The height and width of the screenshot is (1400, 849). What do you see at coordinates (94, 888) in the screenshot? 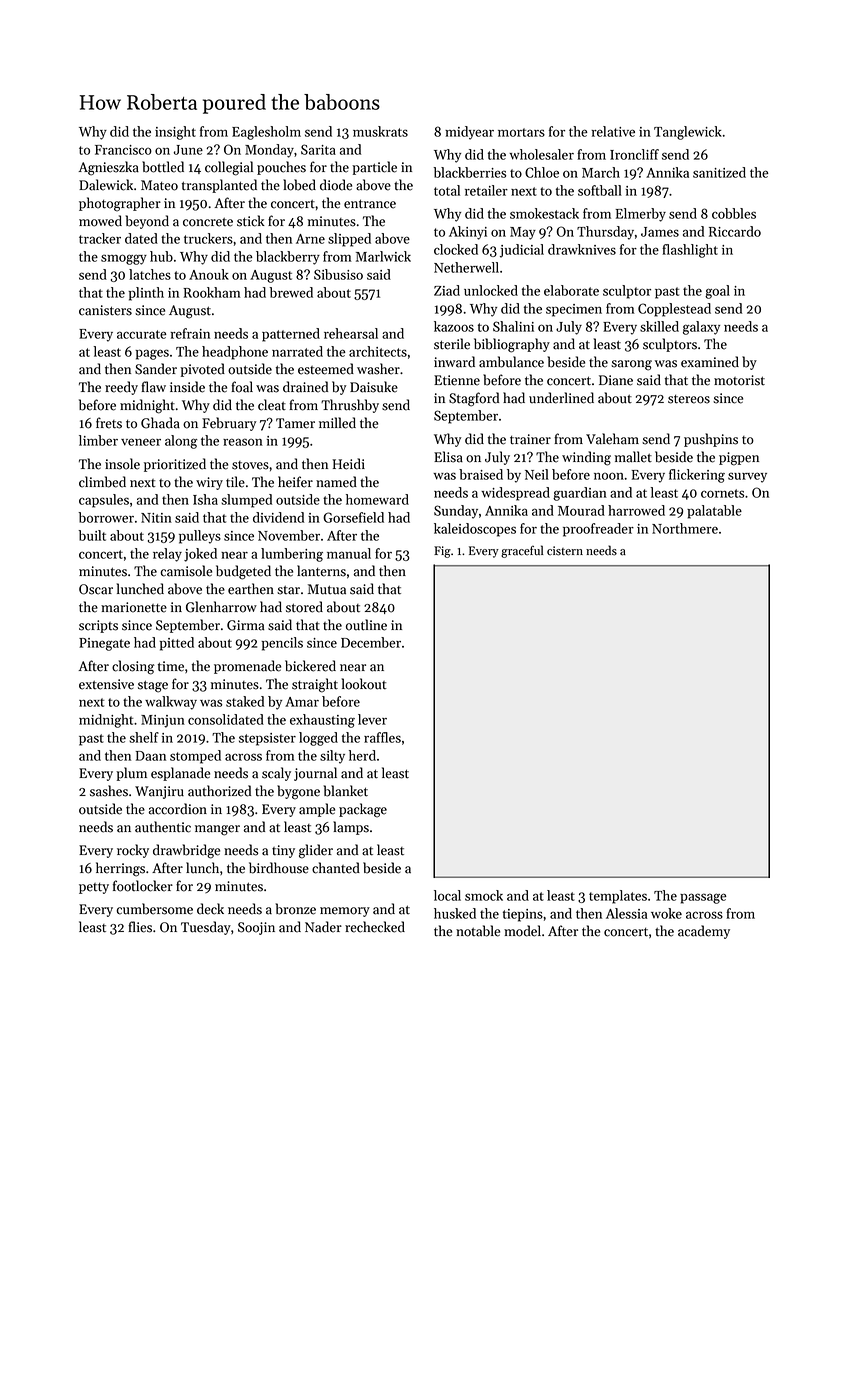
I see `petty` at bounding box center [94, 888].
